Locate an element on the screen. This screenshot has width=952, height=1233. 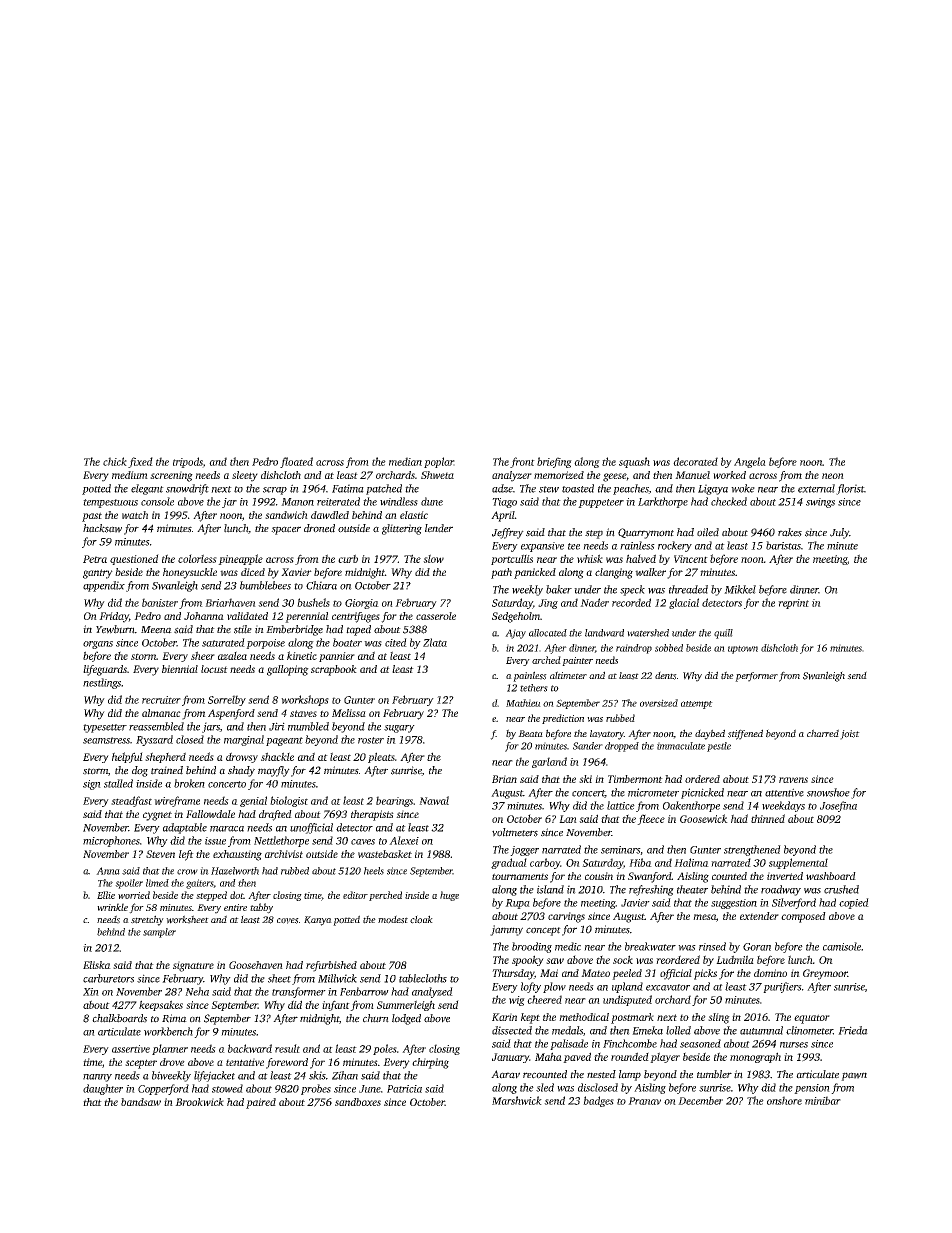
screening is located at coordinates (171, 476).
